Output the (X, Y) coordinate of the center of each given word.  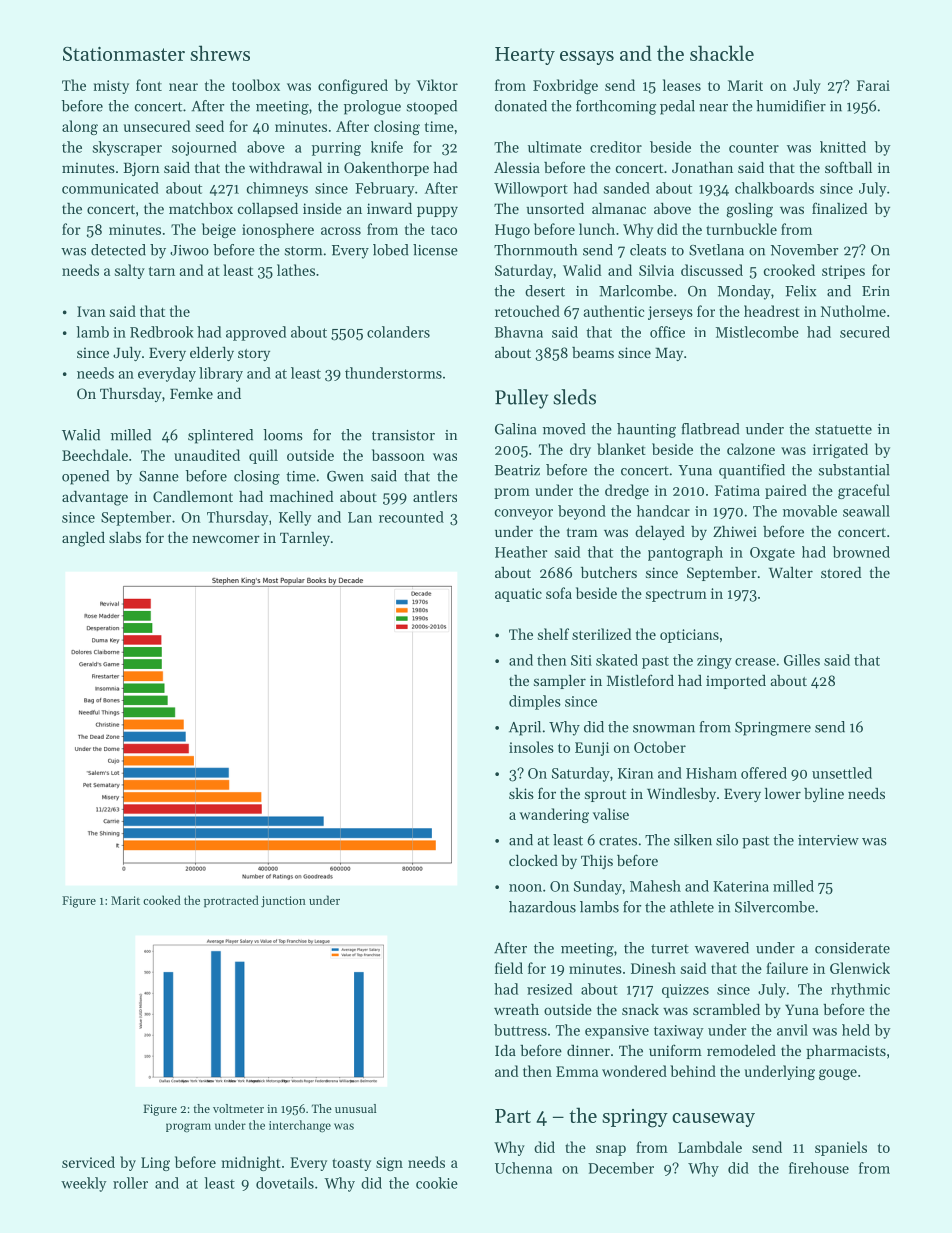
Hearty (525, 56)
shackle (722, 53)
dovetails (285, 1183)
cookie (437, 1183)
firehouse (819, 1168)
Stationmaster (124, 54)
